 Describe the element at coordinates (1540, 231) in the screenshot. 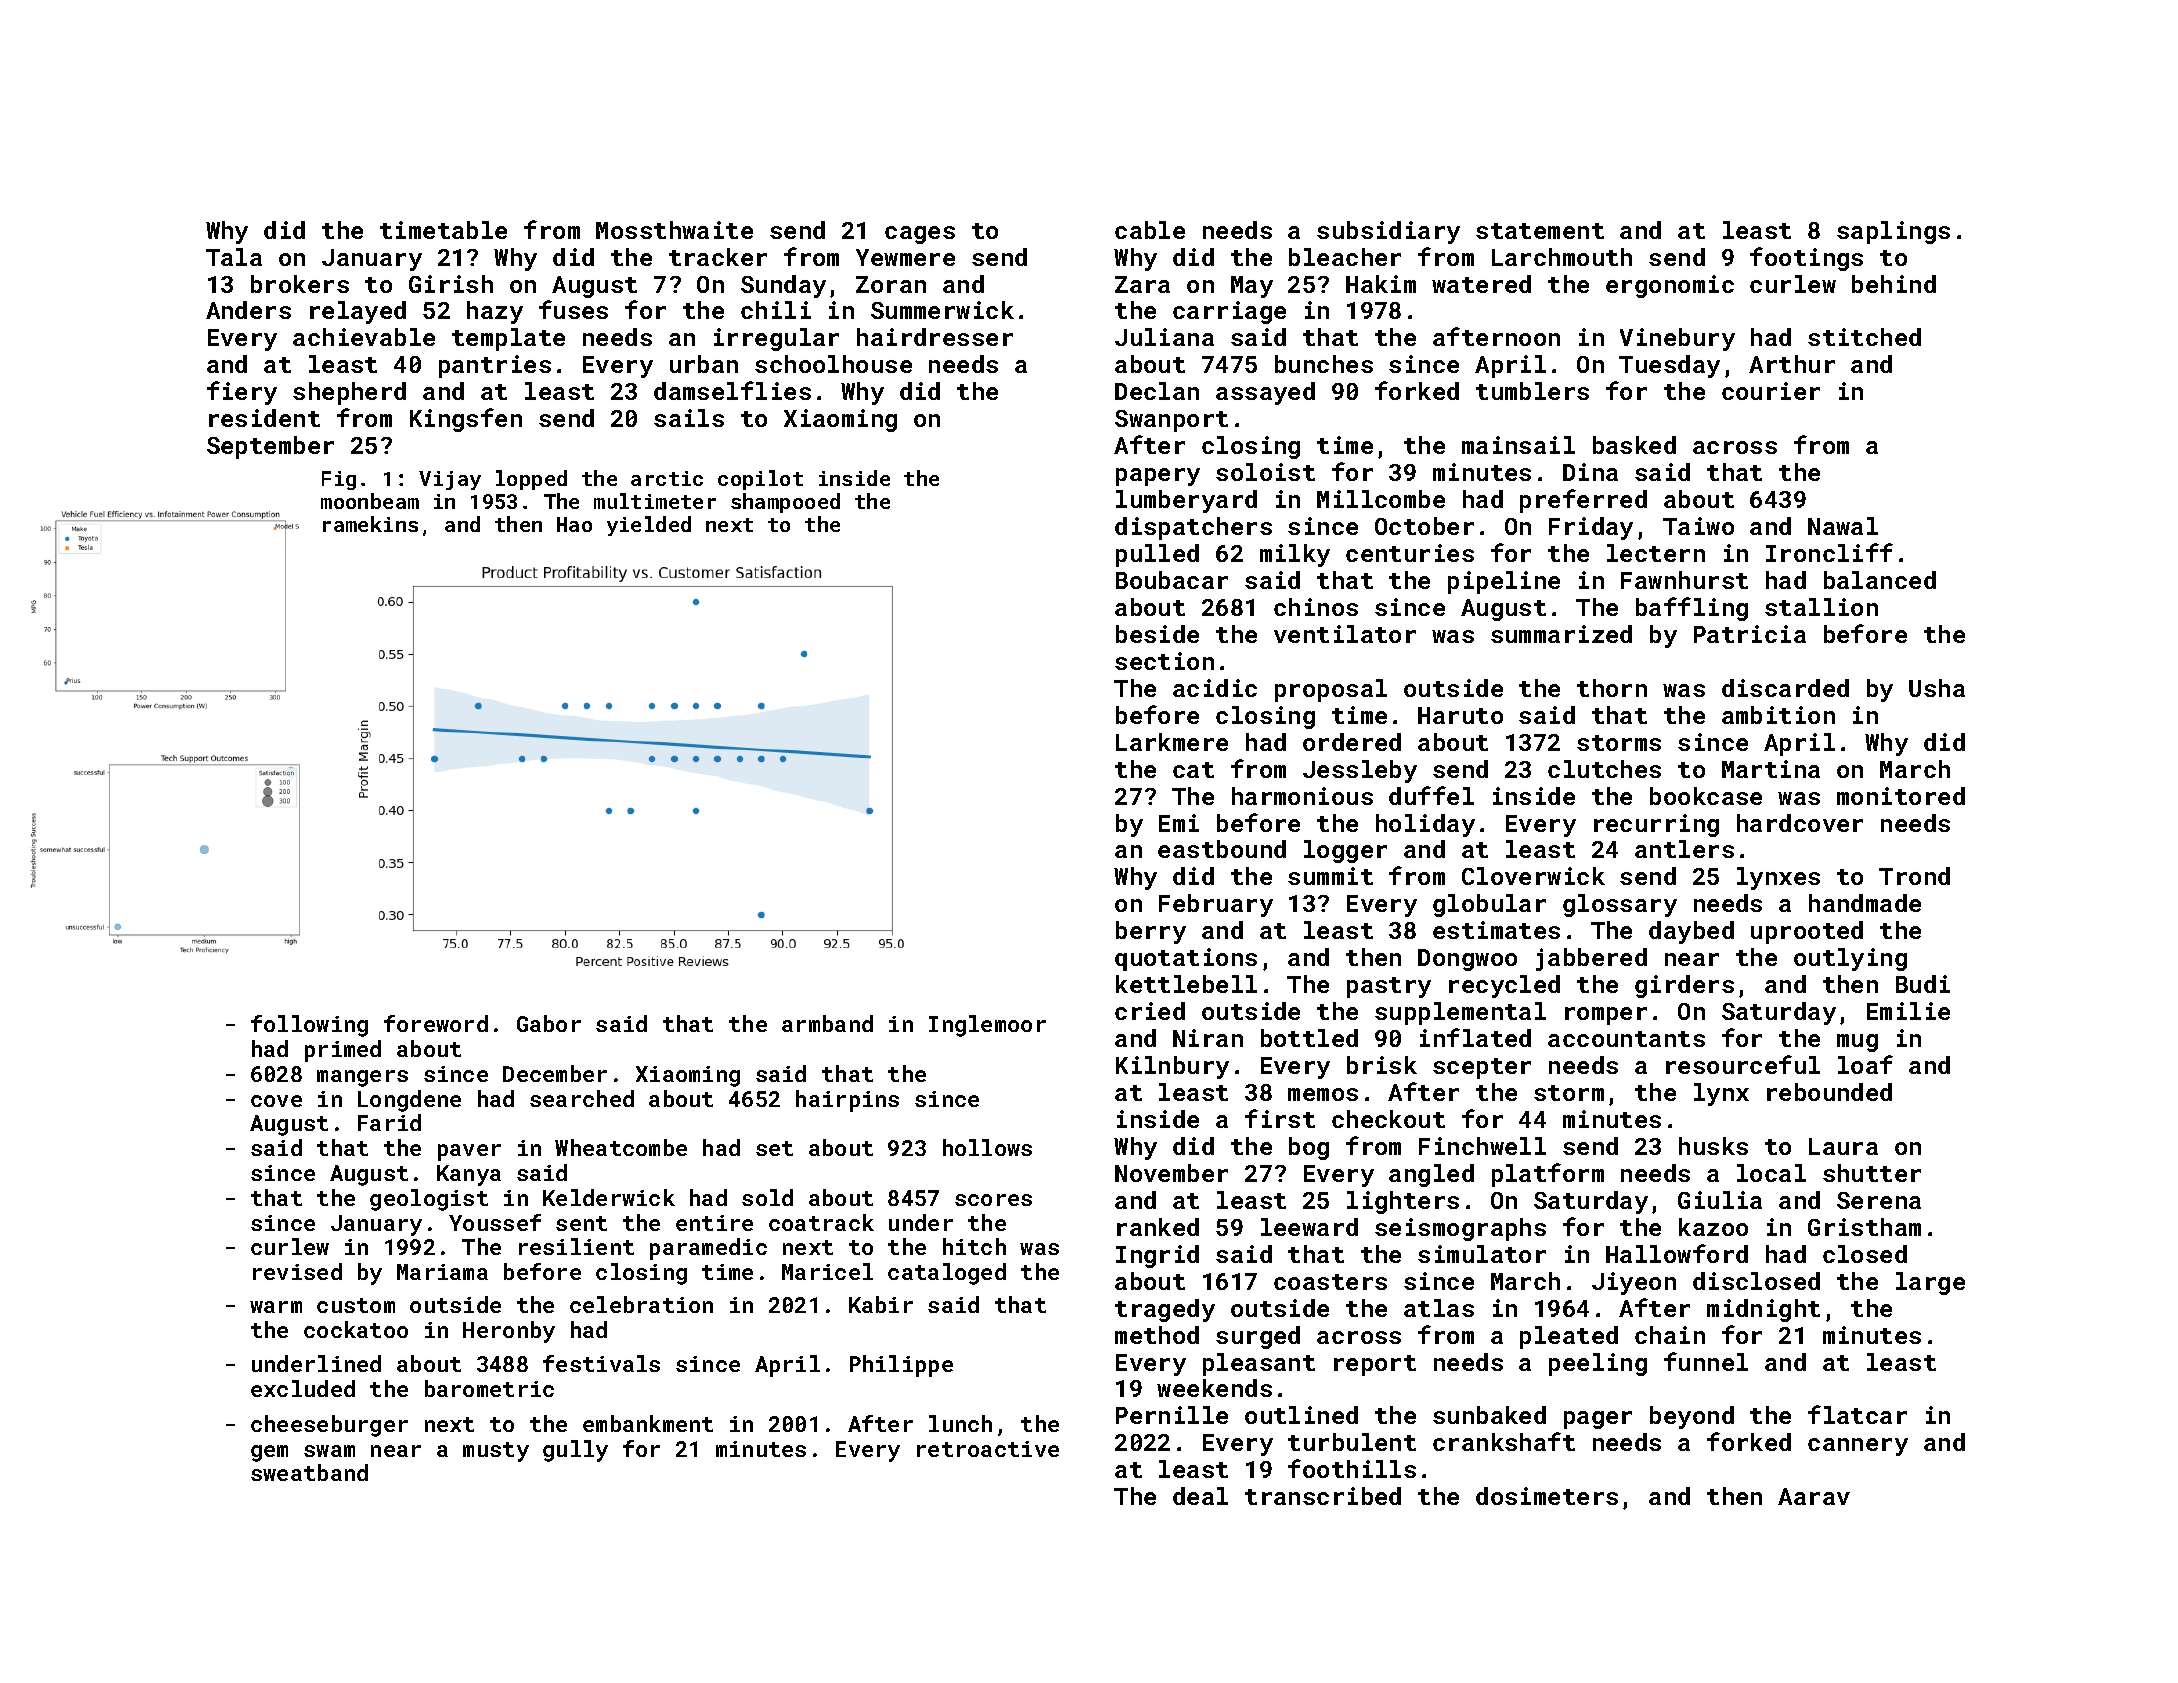

I see `statement` at that location.
